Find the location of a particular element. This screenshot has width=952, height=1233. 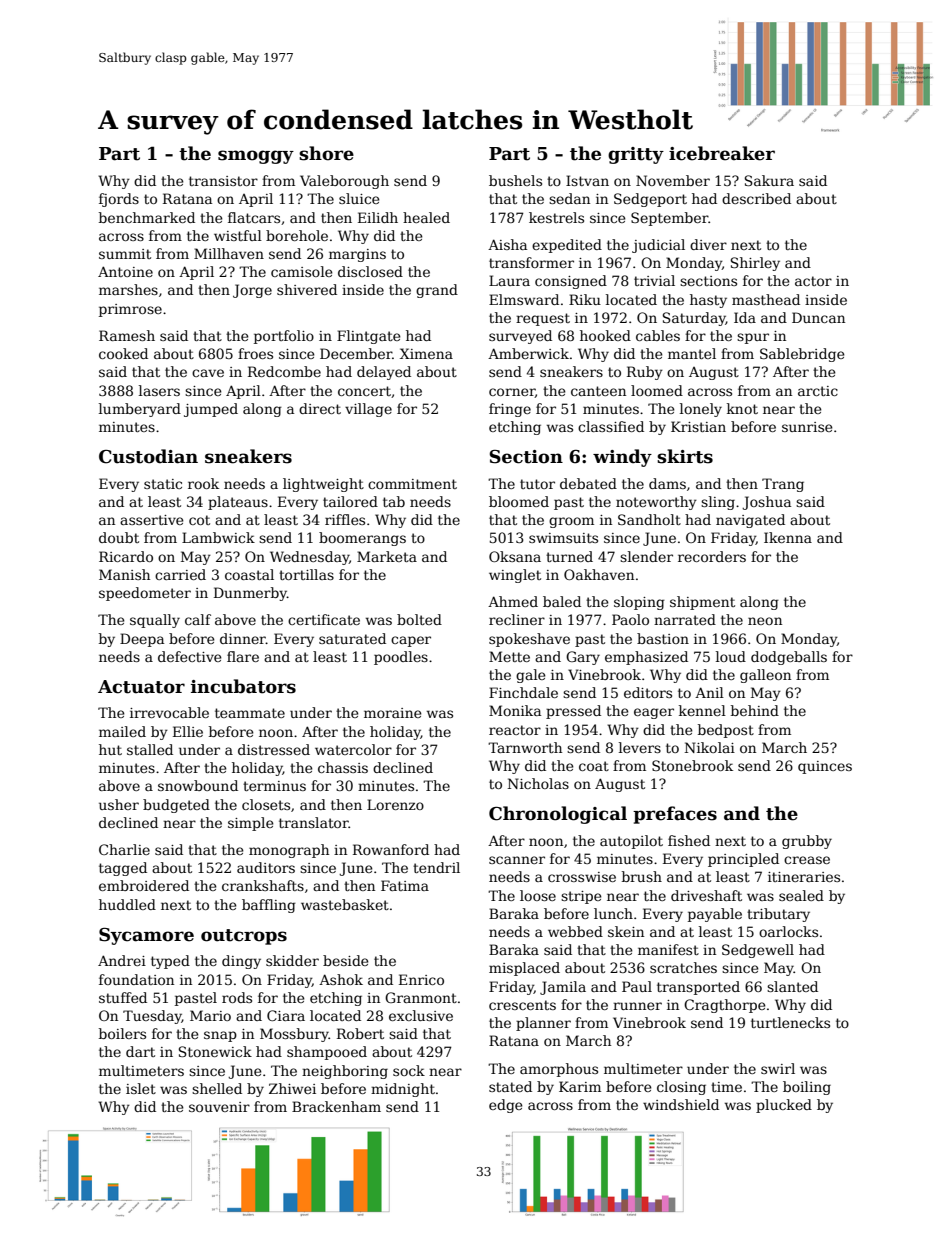

simple is located at coordinates (251, 824).
